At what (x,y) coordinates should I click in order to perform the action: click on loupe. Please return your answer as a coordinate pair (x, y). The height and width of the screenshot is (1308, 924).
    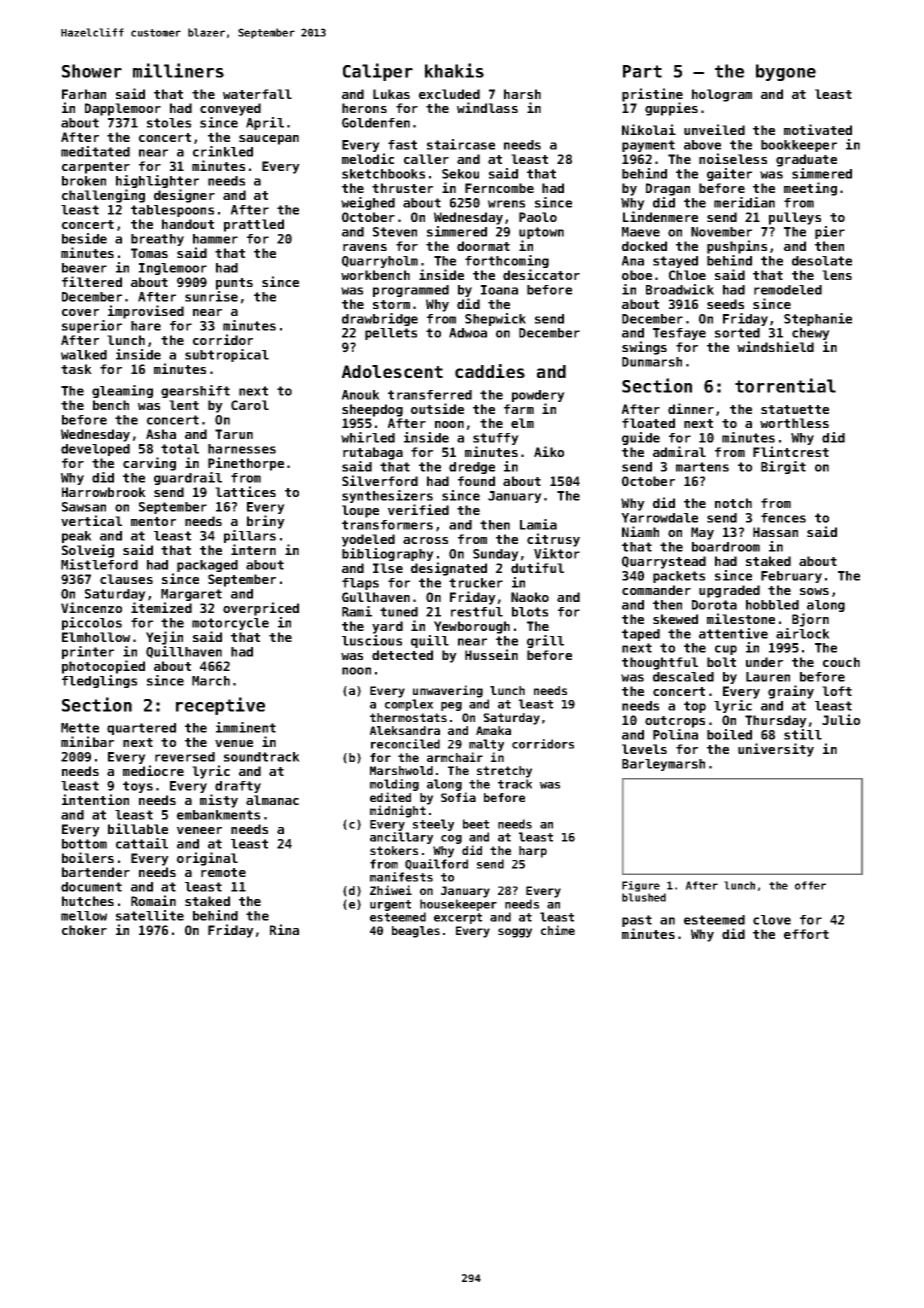
    Looking at the image, I should click on (360, 511).
